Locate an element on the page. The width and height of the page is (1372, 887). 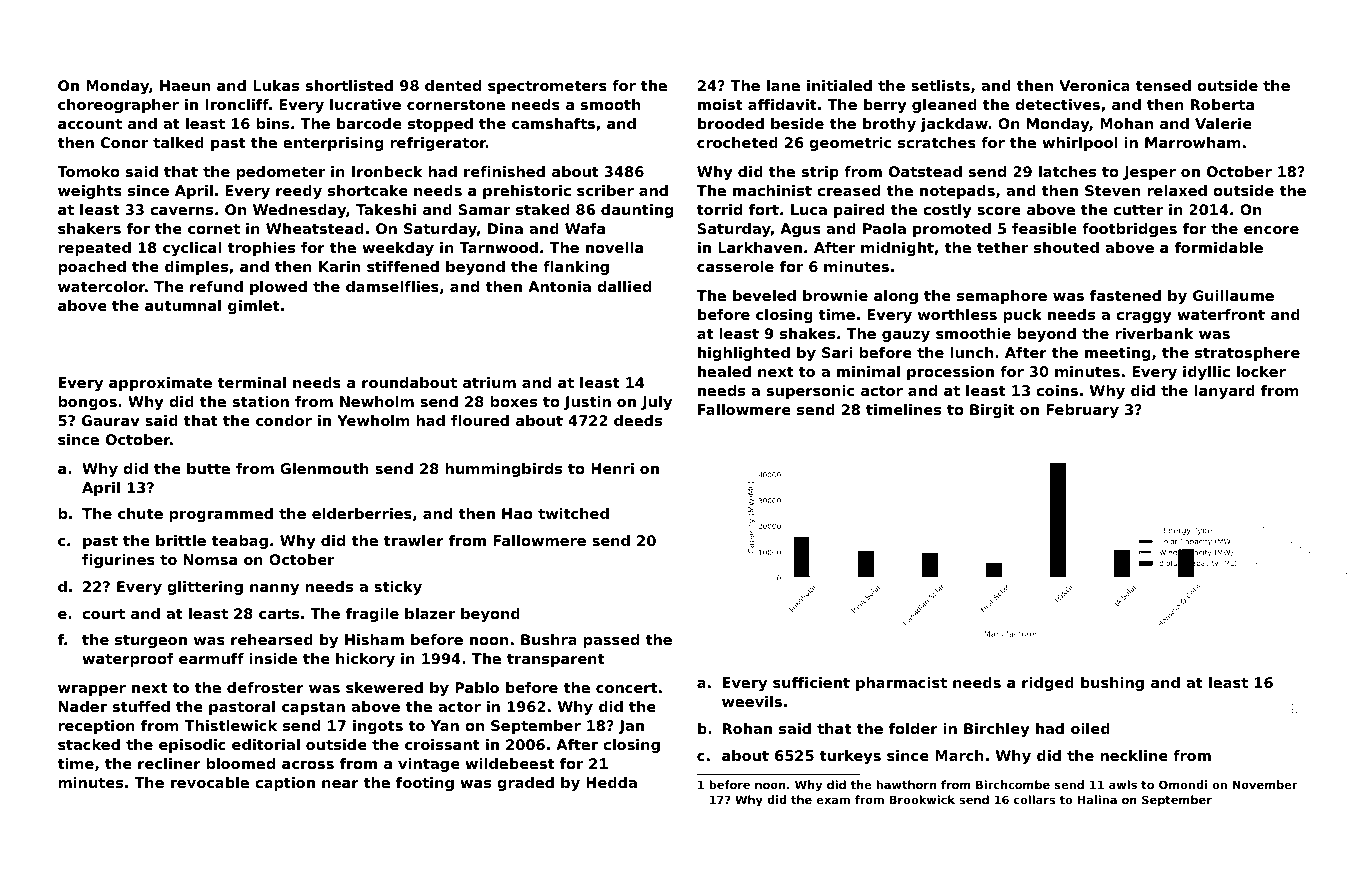
highlighted is located at coordinates (744, 354).
